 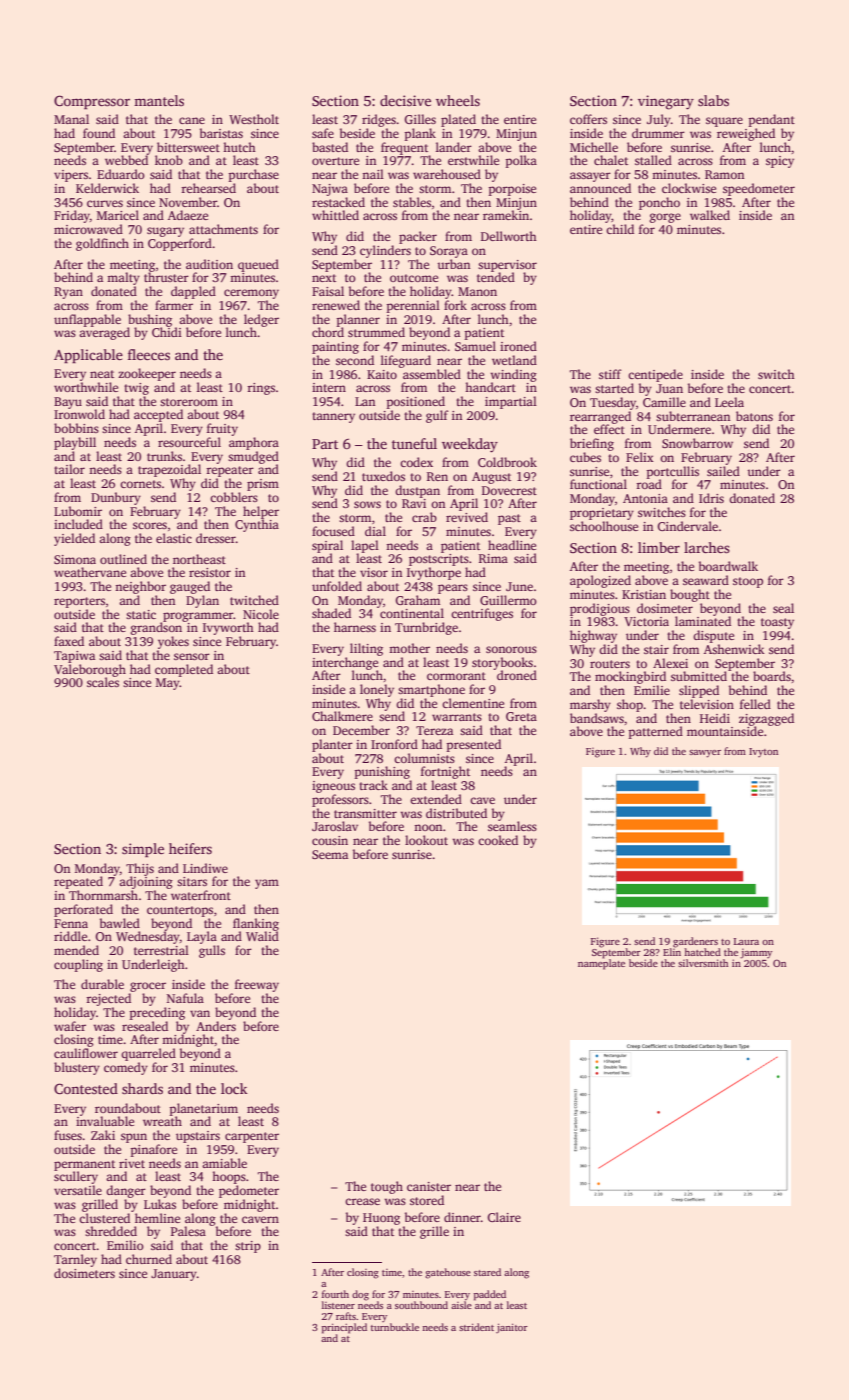 I want to click on churned, so click(x=149, y=1259).
